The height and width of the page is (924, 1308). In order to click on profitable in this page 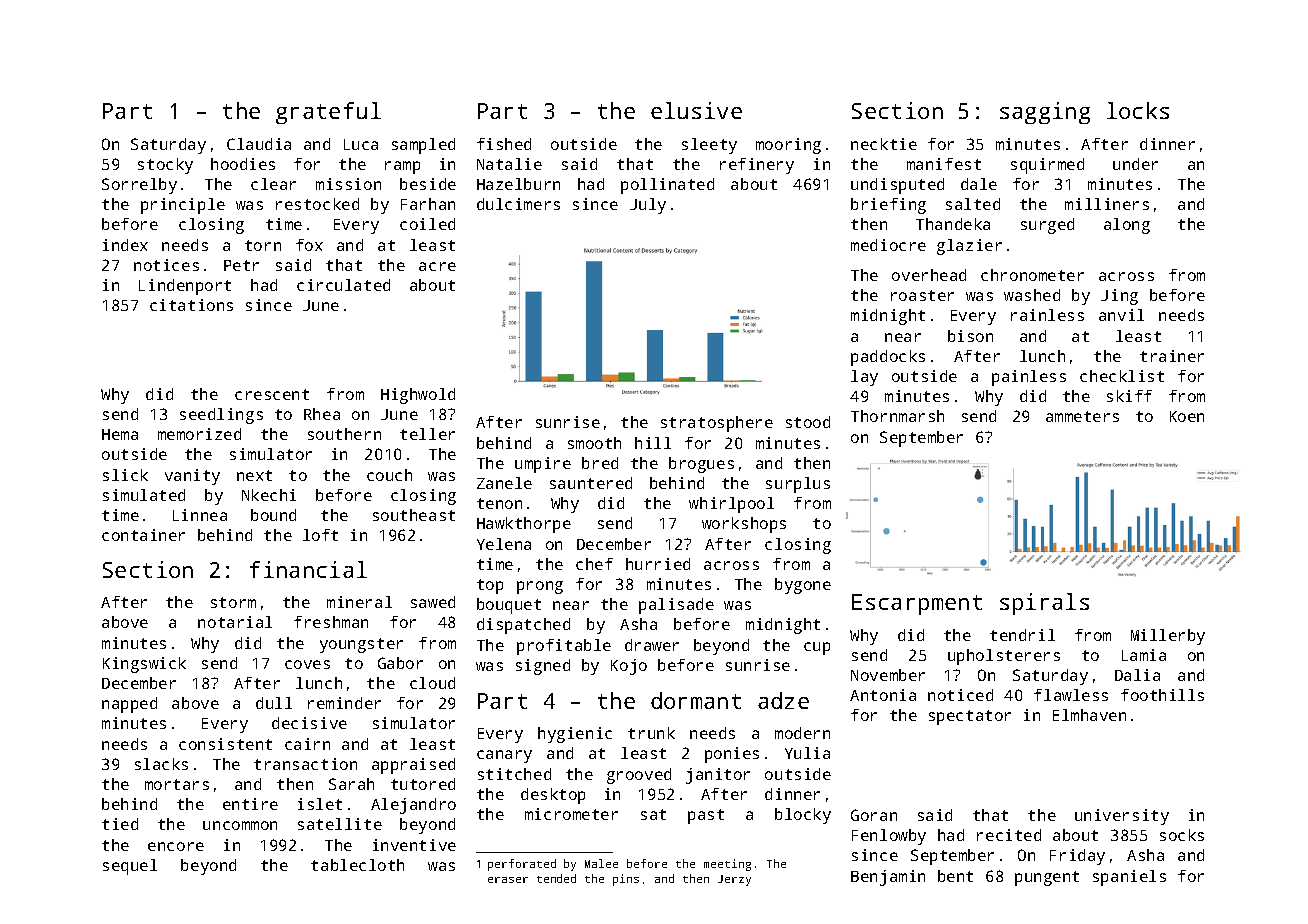, I will do `click(564, 647)`.
